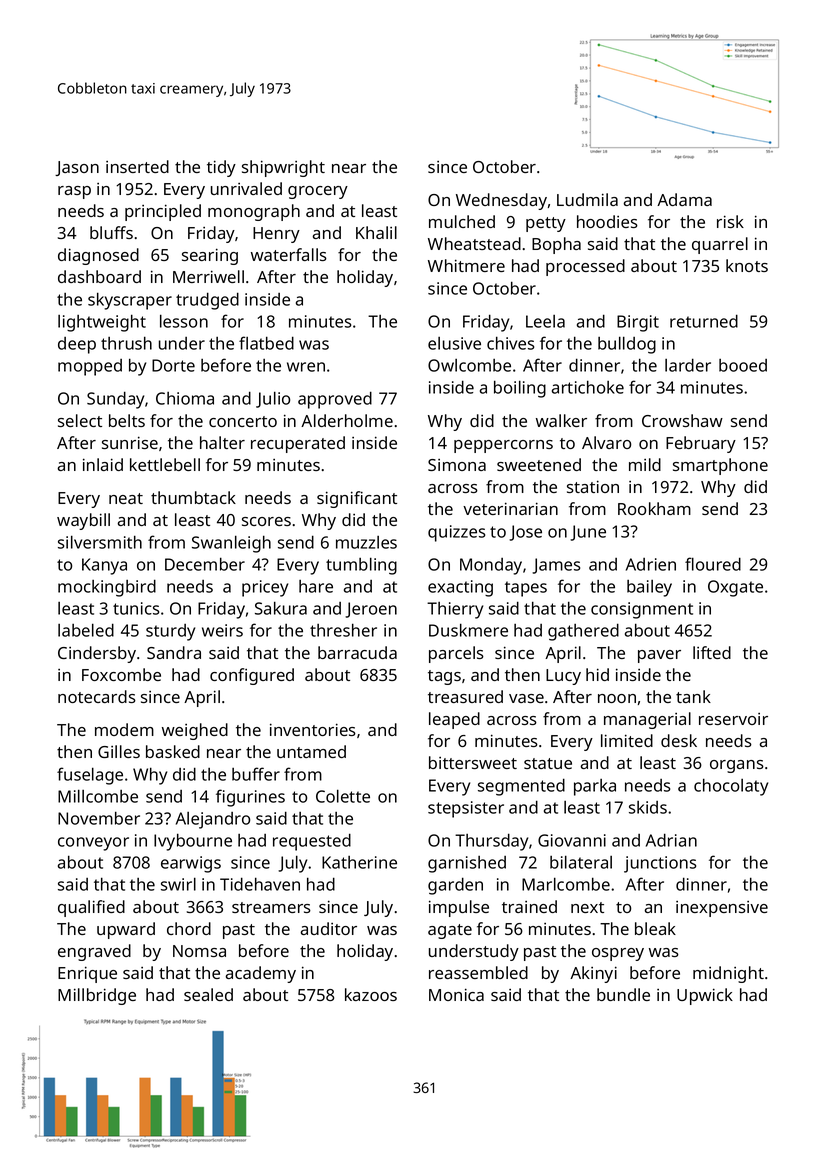 This page has width=826, height=1172. What do you see at coordinates (462, 221) in the page?
I see `mulched` at bounding box center [462, 221].
